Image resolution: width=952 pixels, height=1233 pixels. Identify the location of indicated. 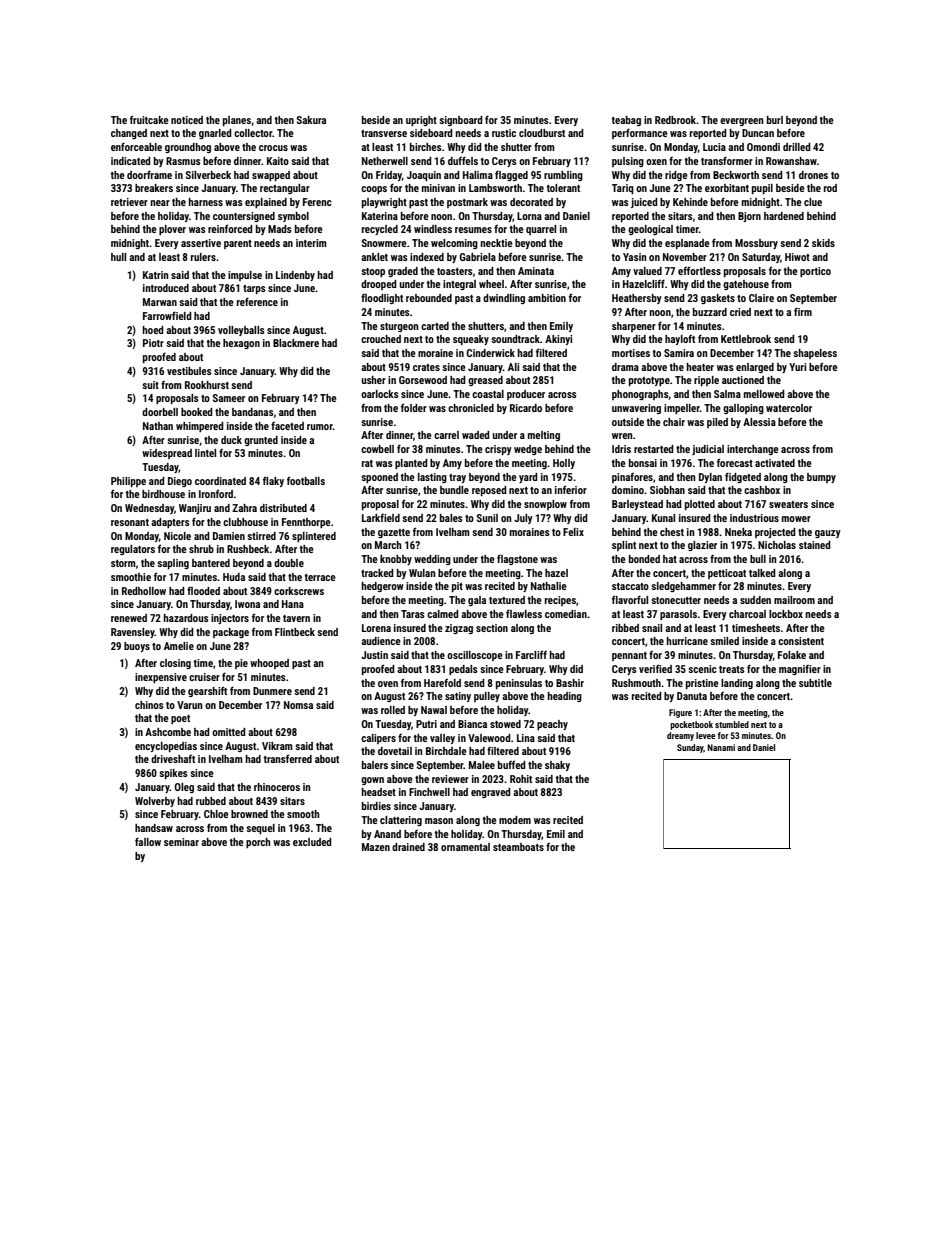
(131, 161).
